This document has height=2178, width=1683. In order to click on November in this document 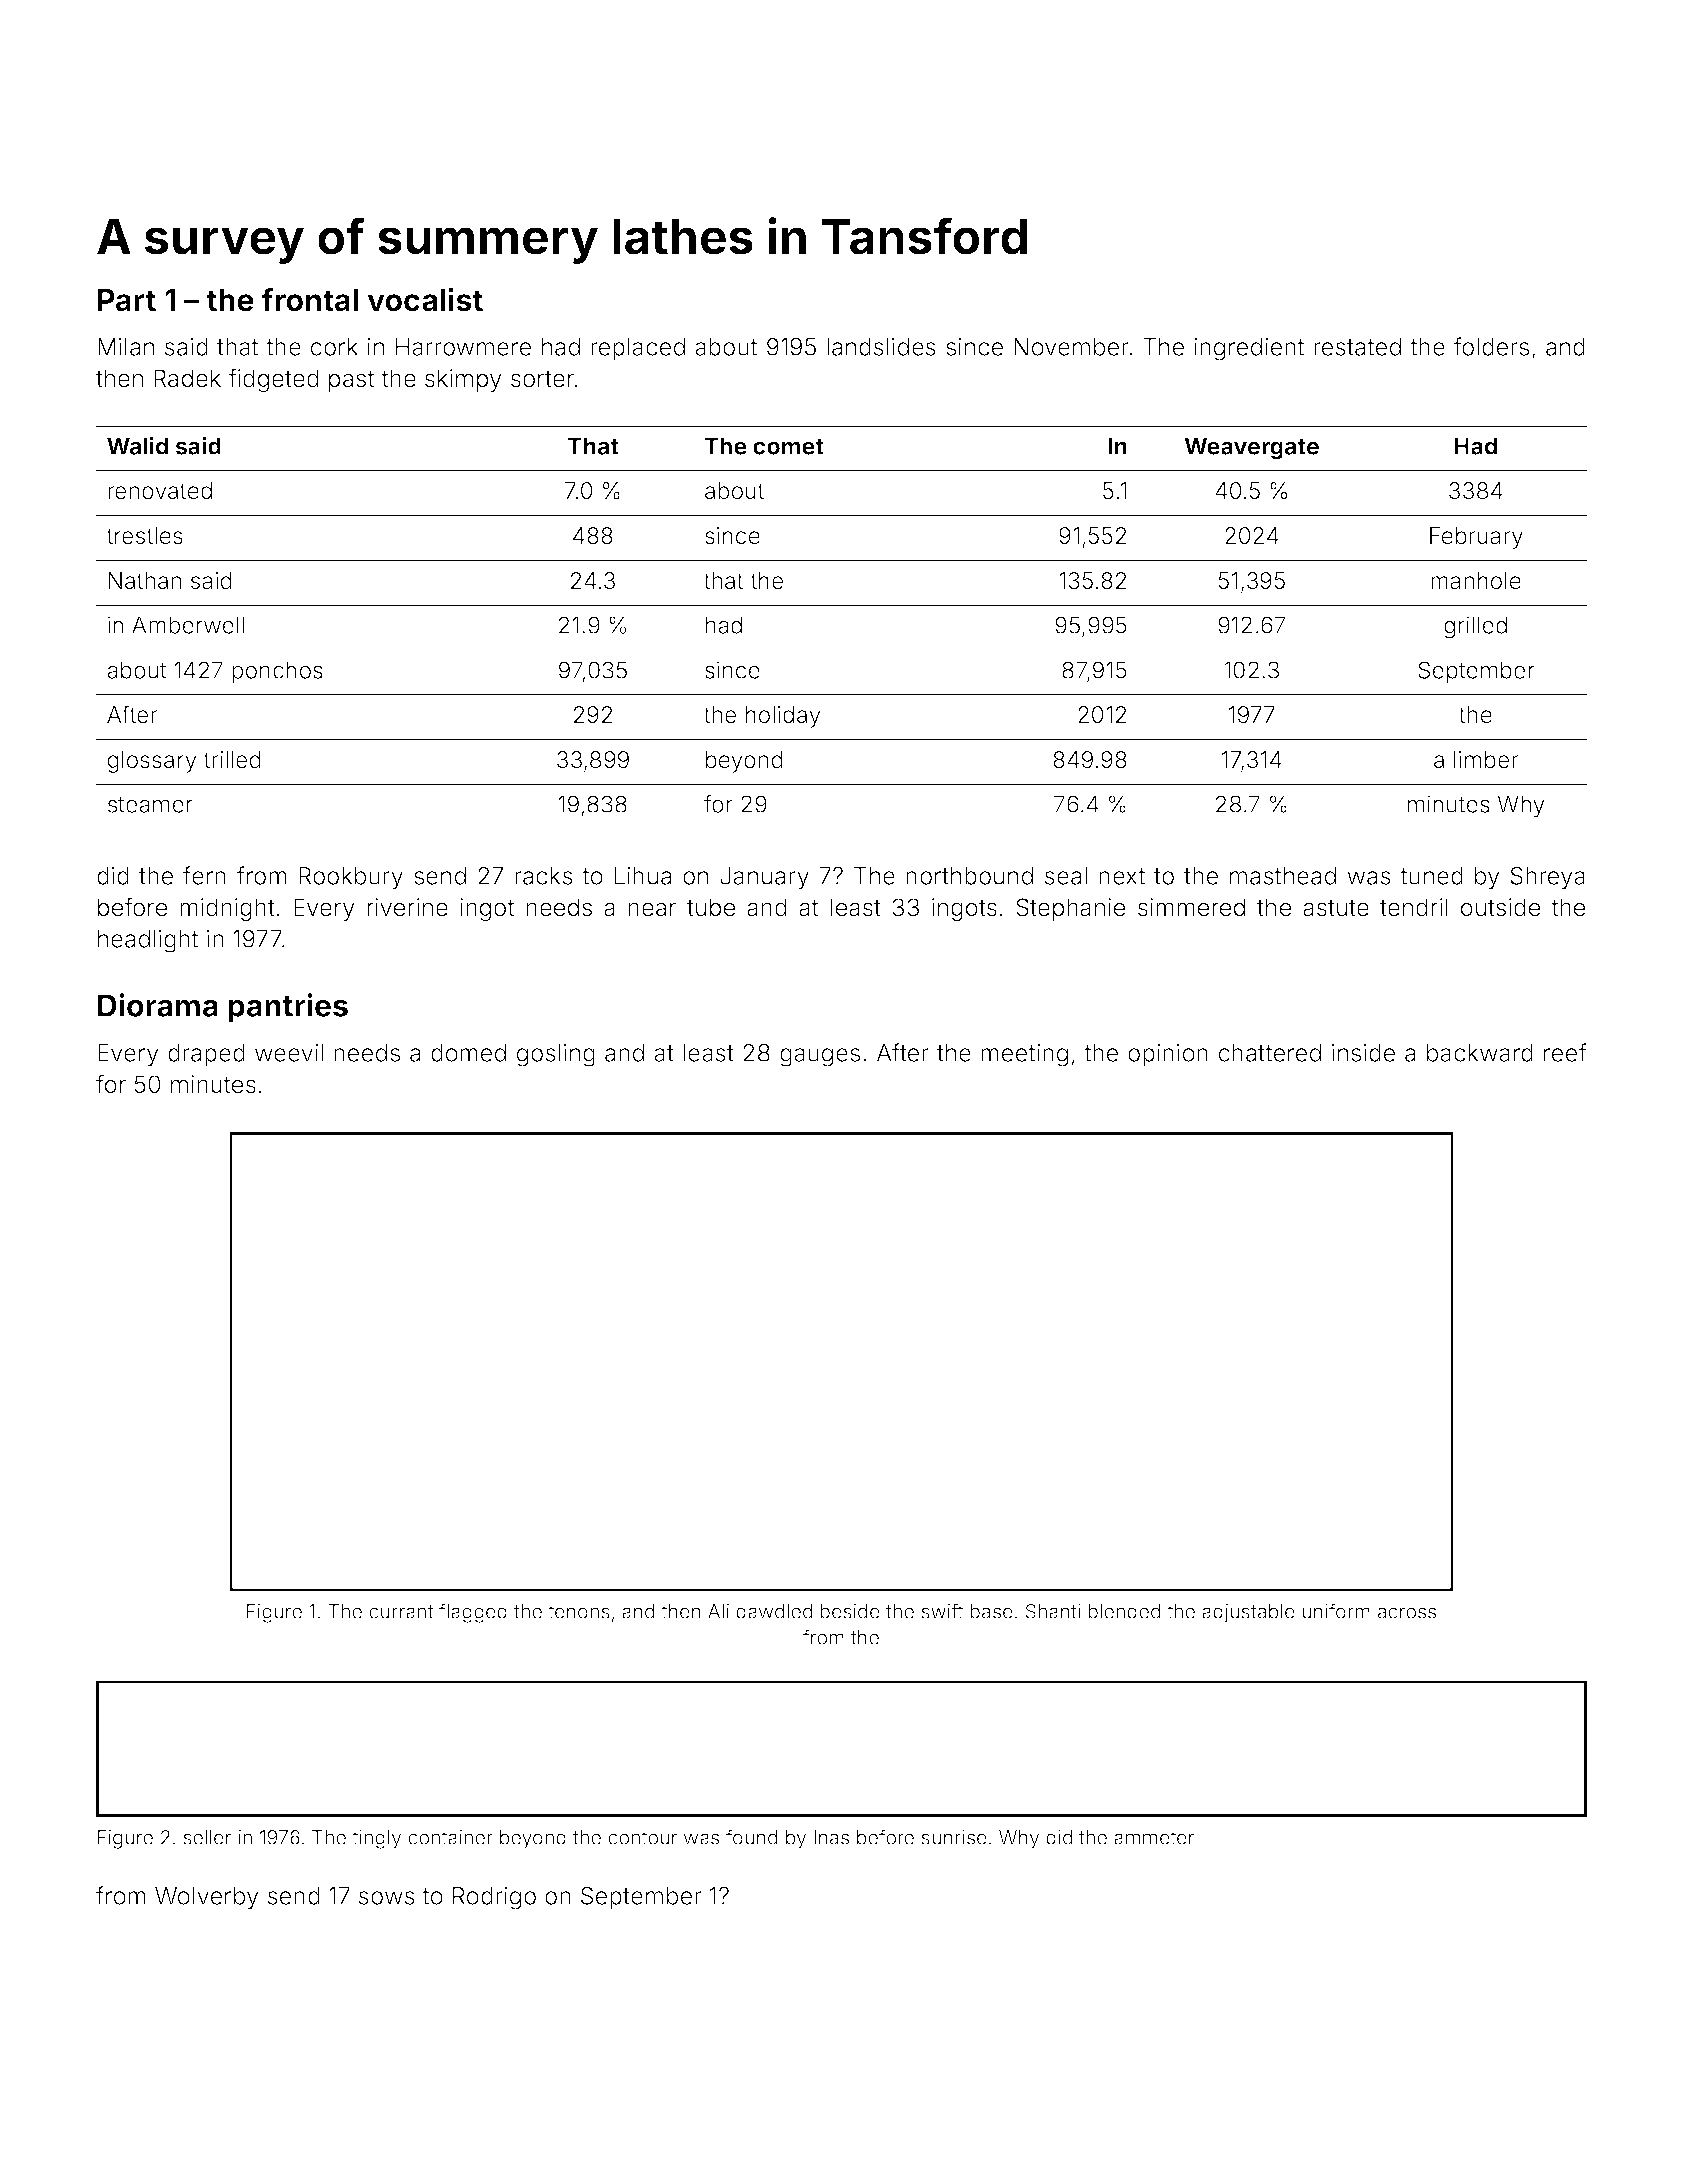, I will do `click(1071, 347)`.
